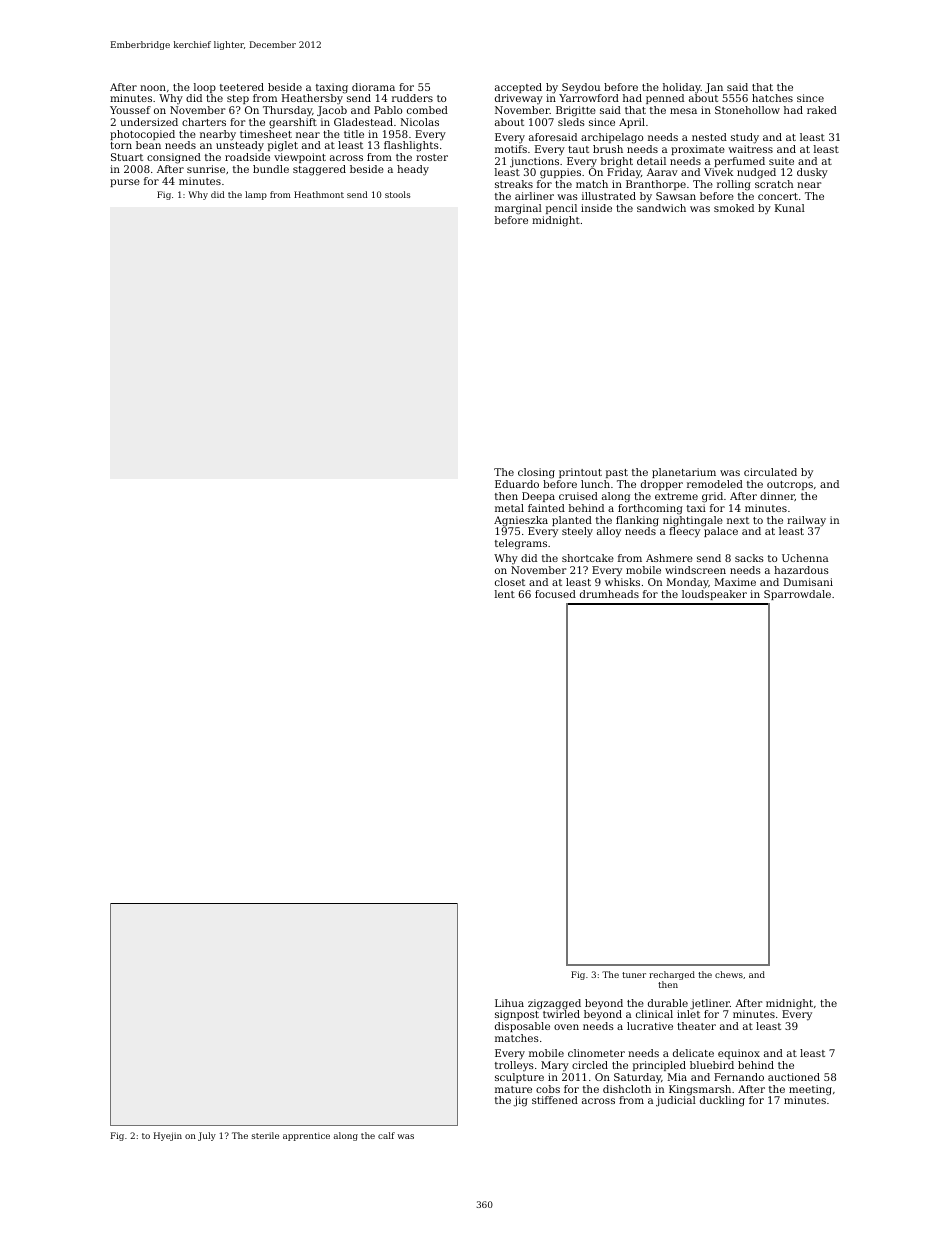  What do you see at coordinates (505, 594) in the image?
I see `lent` at bounding box center [505, 594].
